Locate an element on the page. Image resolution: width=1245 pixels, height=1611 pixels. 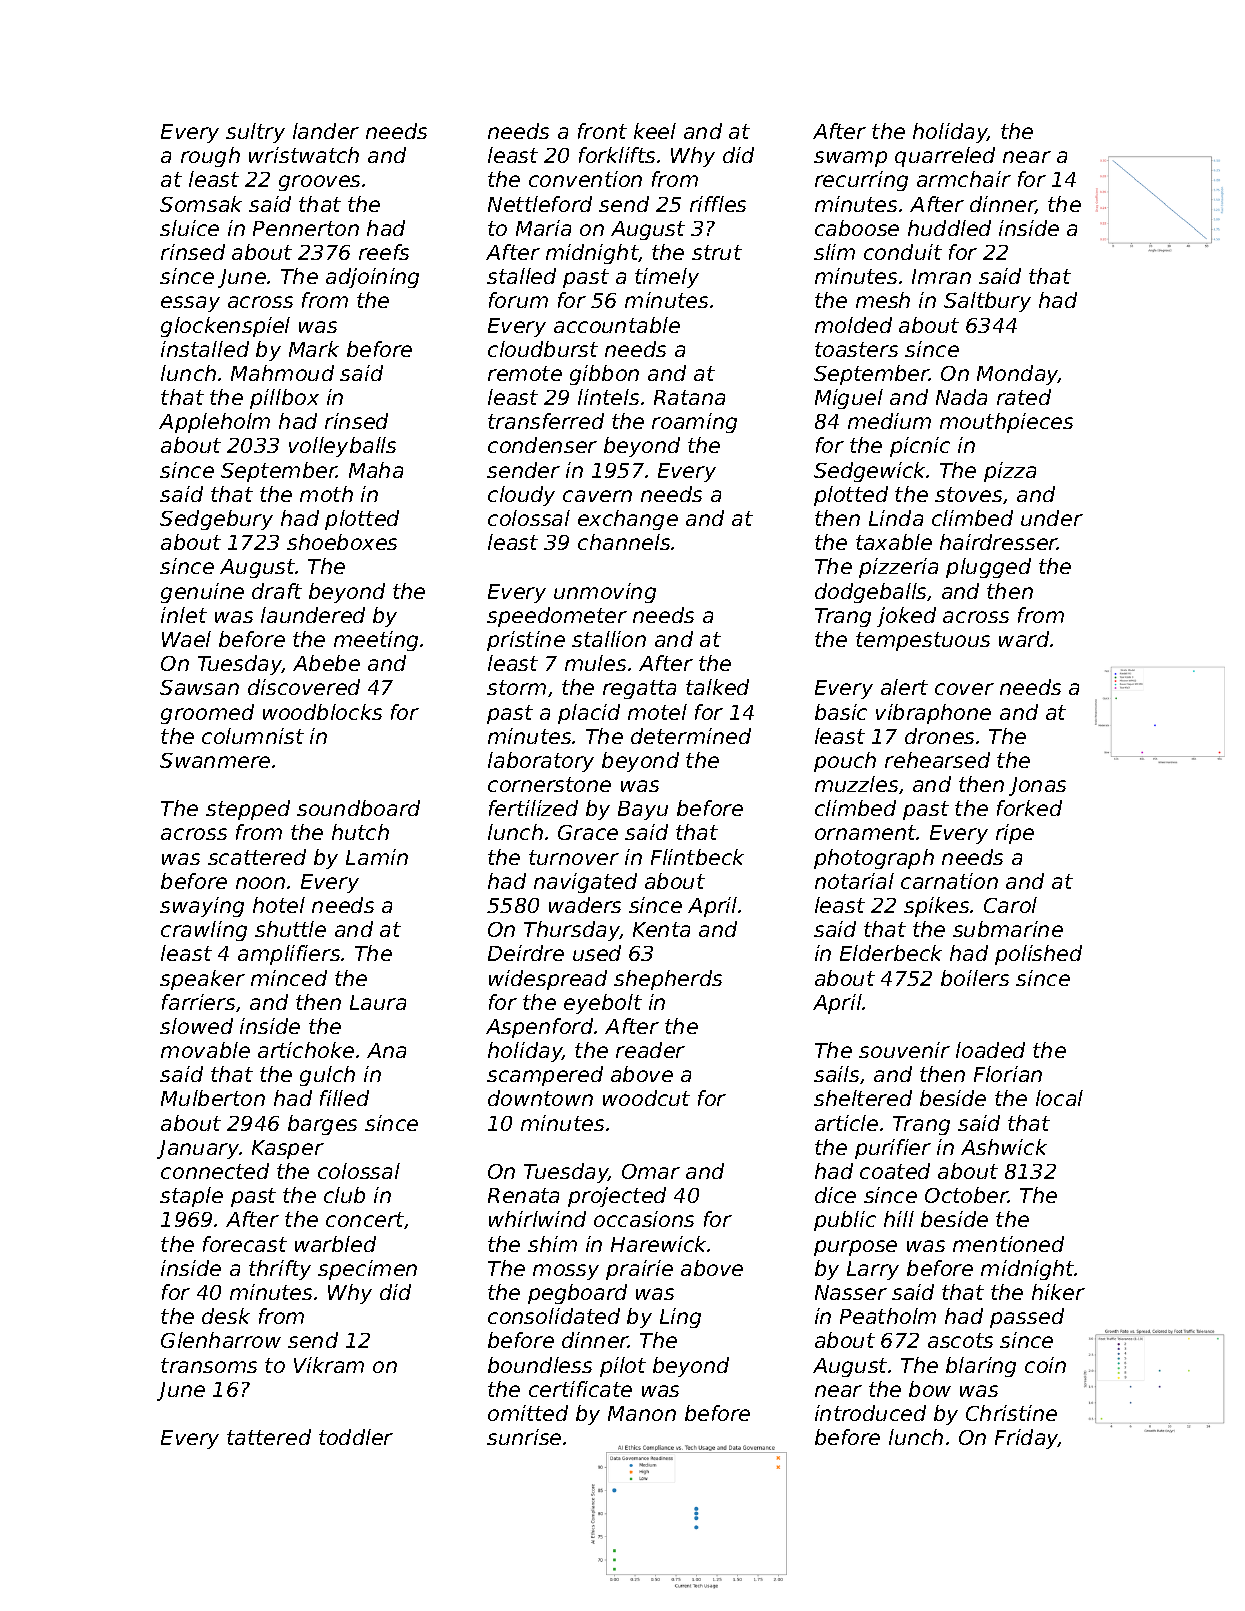
bow is located at coordinates (930, 1389).
